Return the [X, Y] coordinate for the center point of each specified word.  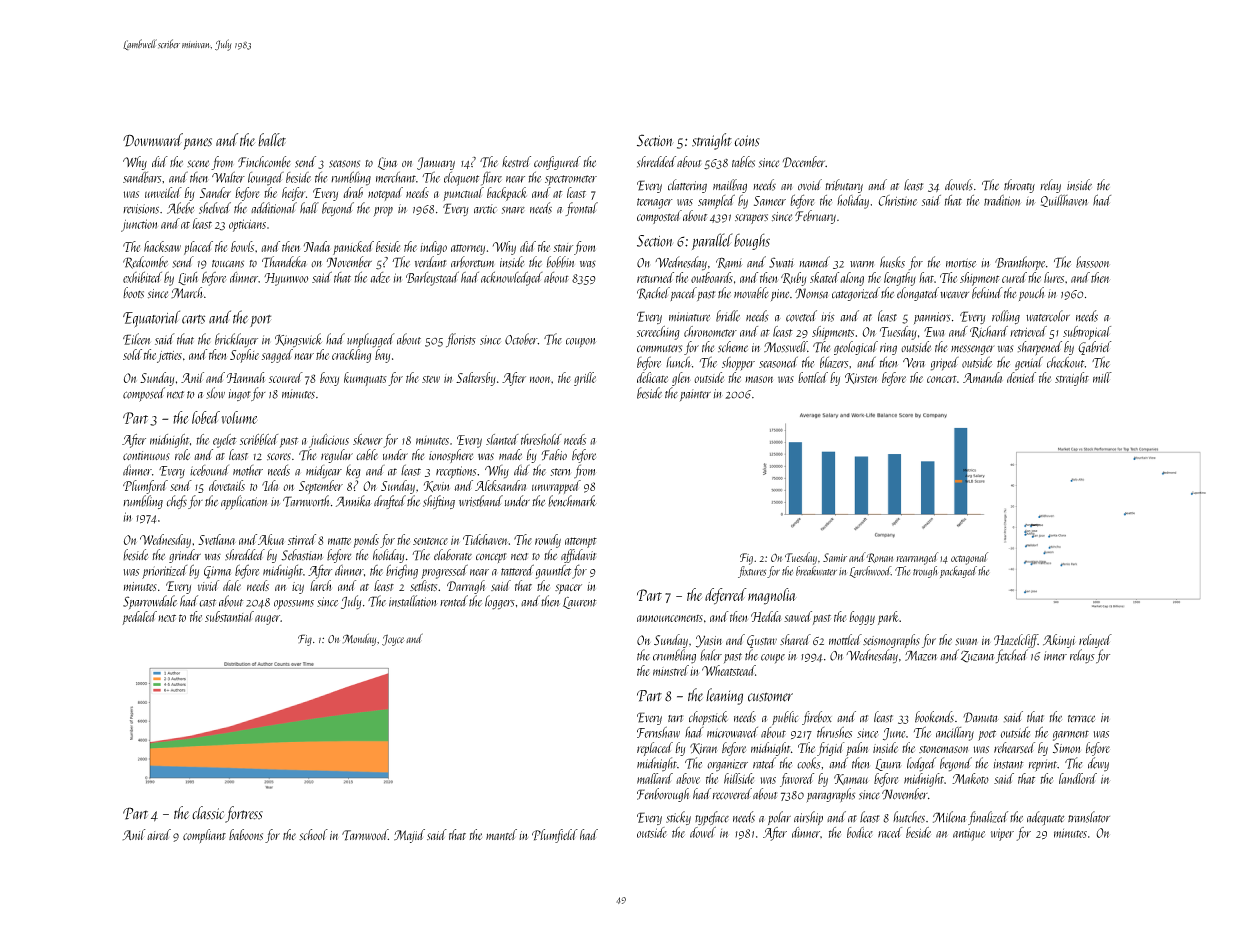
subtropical [1087, 333]
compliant [204, 836]
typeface [712, 818]
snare [513, 210]
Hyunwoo [286, 279]
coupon [581, 343]
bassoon [1092, 262]
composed [144, 394]
